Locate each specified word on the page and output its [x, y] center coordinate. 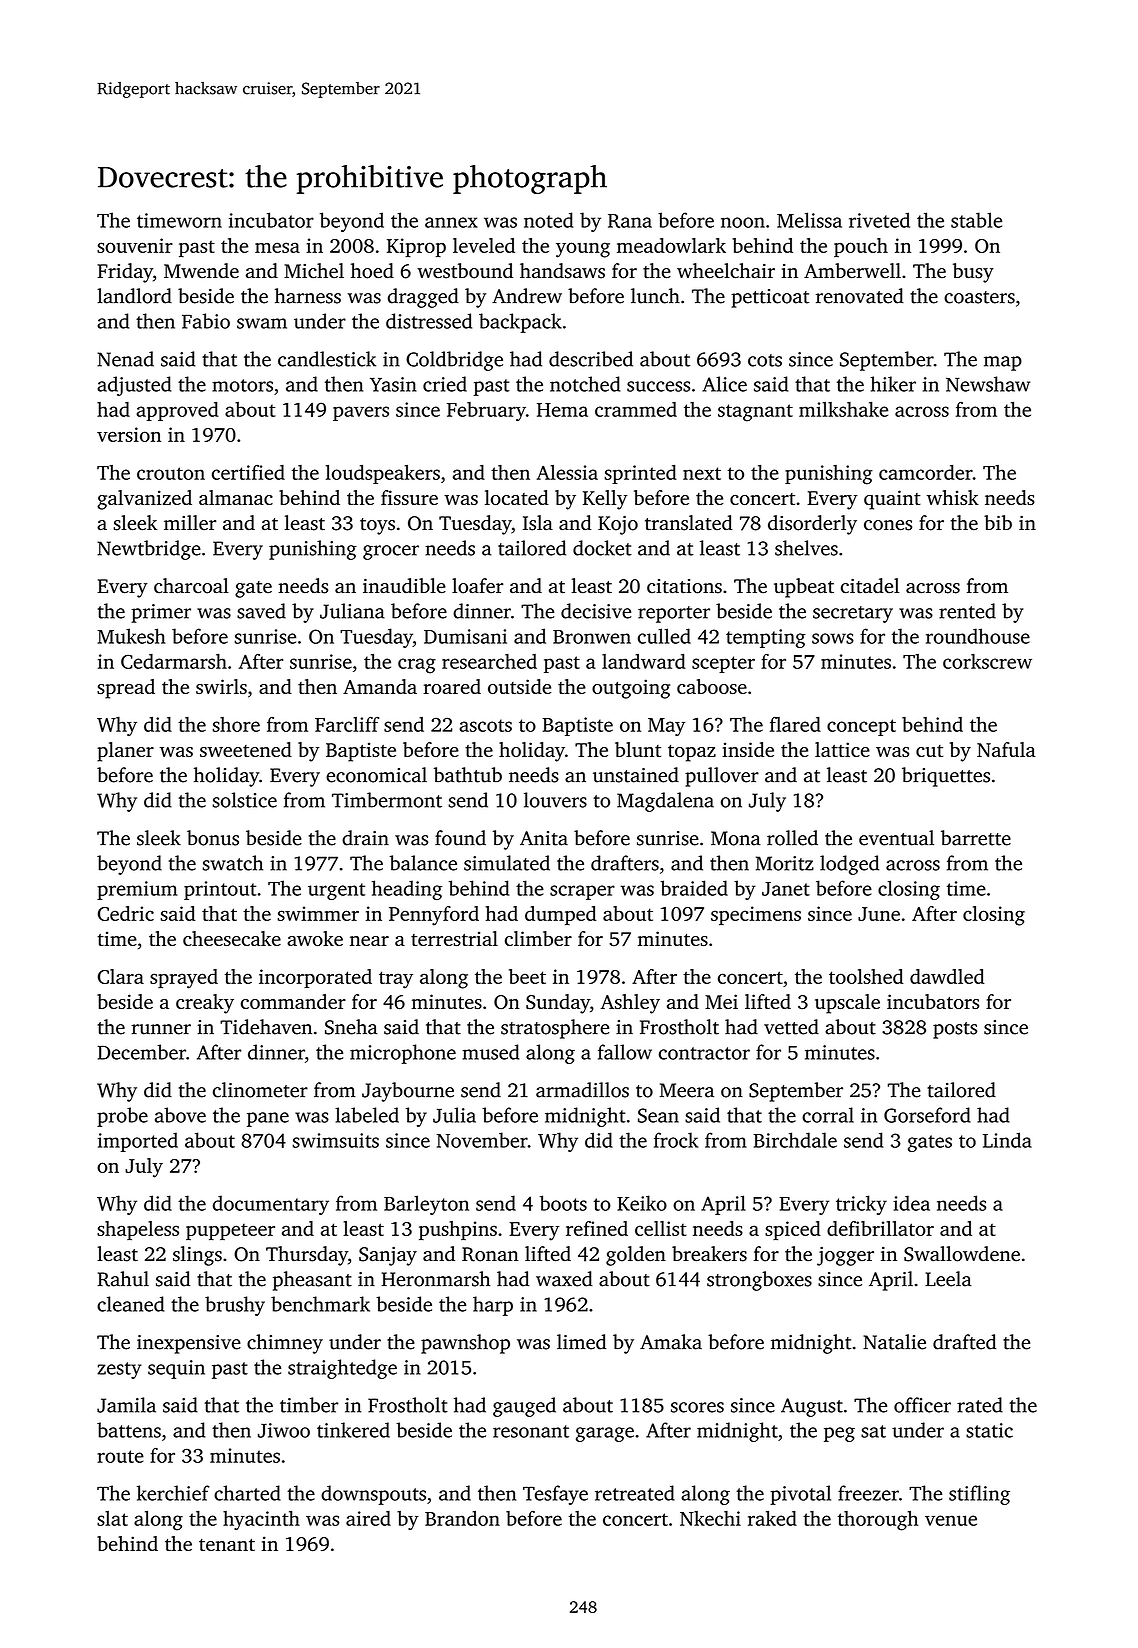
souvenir [135, 245]
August [812, 1407]
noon [743, 222]
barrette [976, 838]
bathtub [468, 775]
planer [125, 752]
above [180, 1115]
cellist [661, 1228]
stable [976, 220]
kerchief [173, 1493]
